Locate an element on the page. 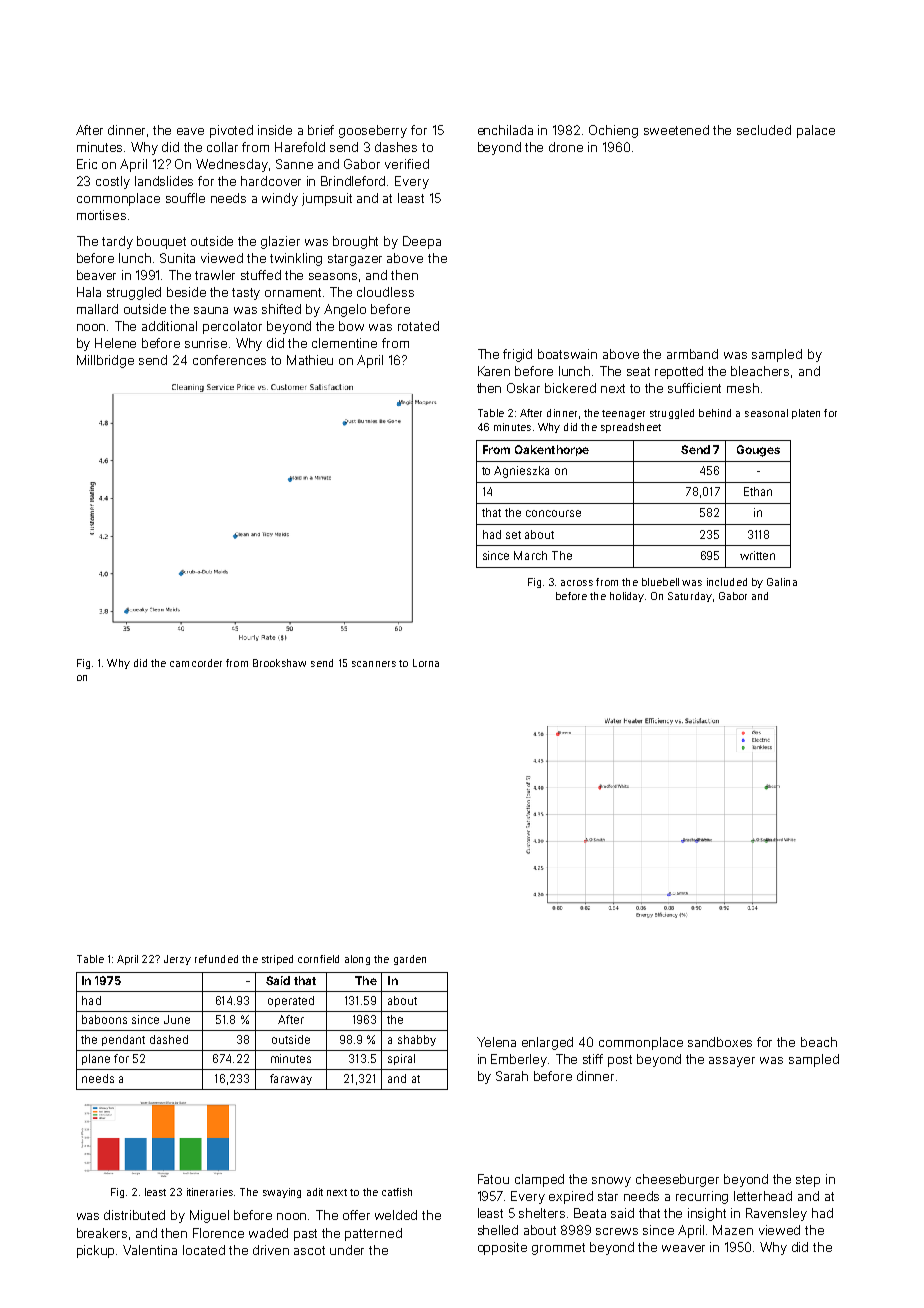 Image resolution: width=924 pixels, height=1308 pixels. distributed is located at coordinates (134, 1215).
